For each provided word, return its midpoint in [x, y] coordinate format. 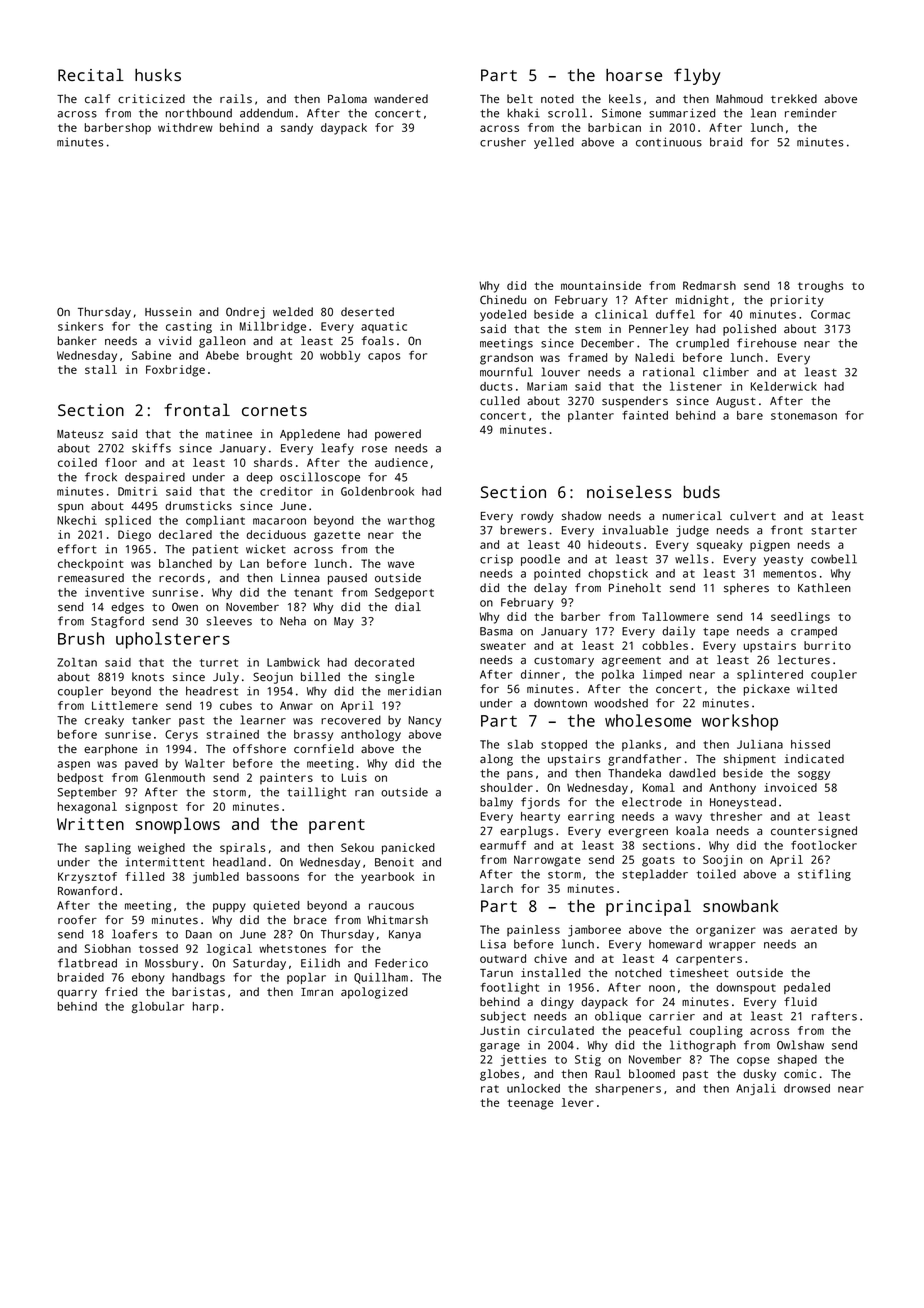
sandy [297, 129]
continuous [669, 142]
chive [550, 958]
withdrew [185, 127]
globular [158, 1007]
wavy [688, 818]
